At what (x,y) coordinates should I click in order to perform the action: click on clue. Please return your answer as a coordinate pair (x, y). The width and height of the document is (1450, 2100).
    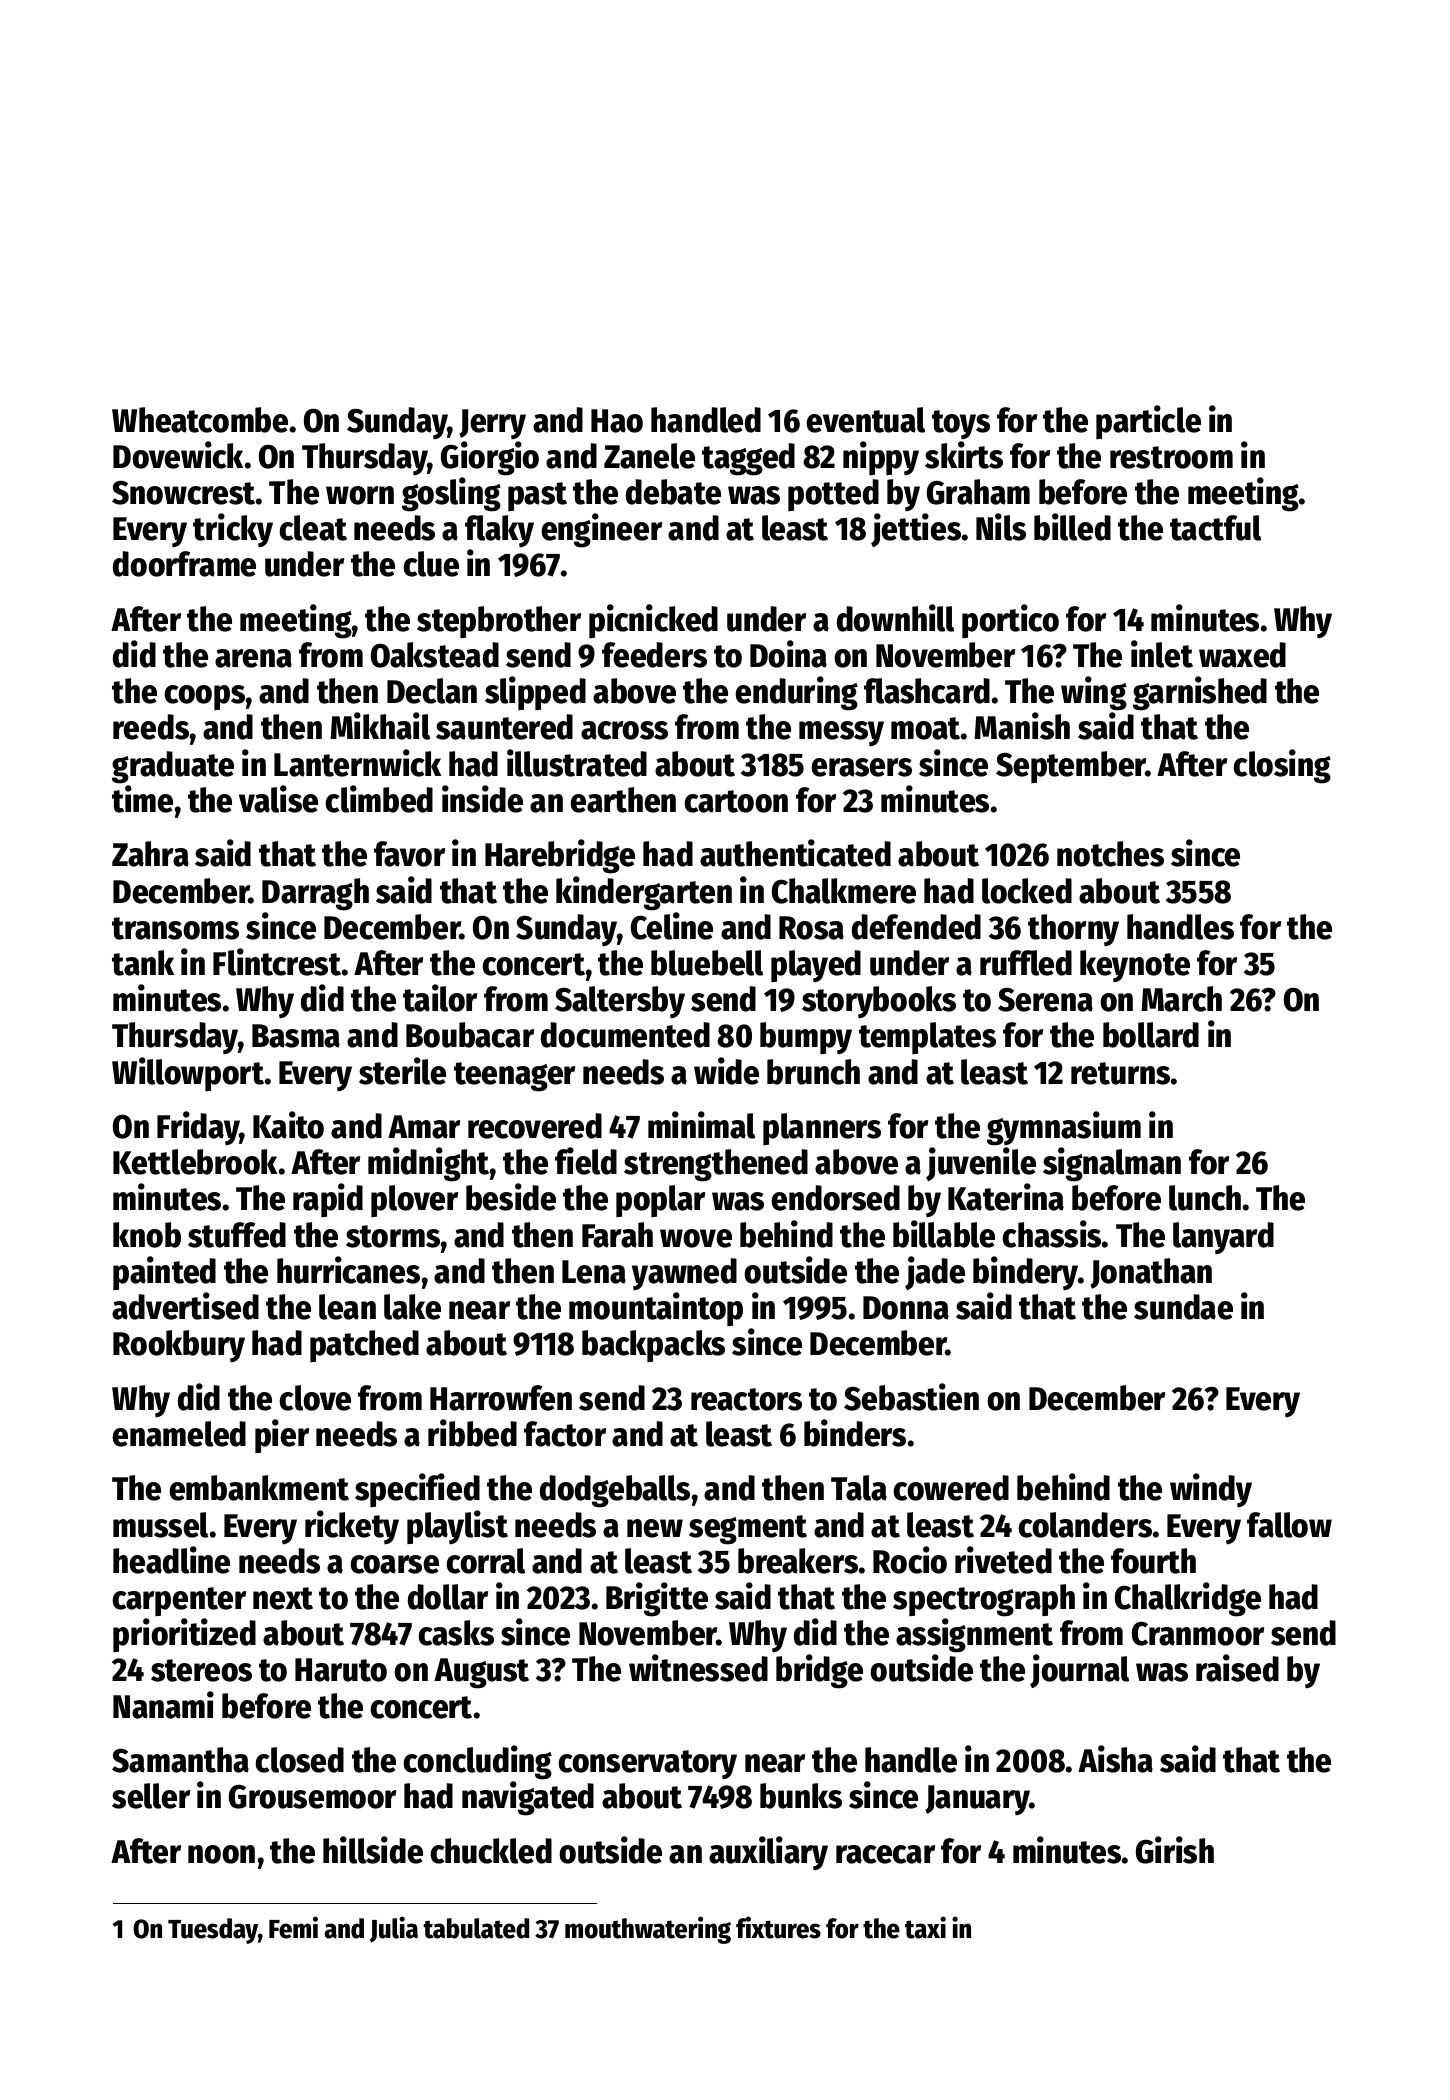
    Looking at the image, I should click on (431, 564).
